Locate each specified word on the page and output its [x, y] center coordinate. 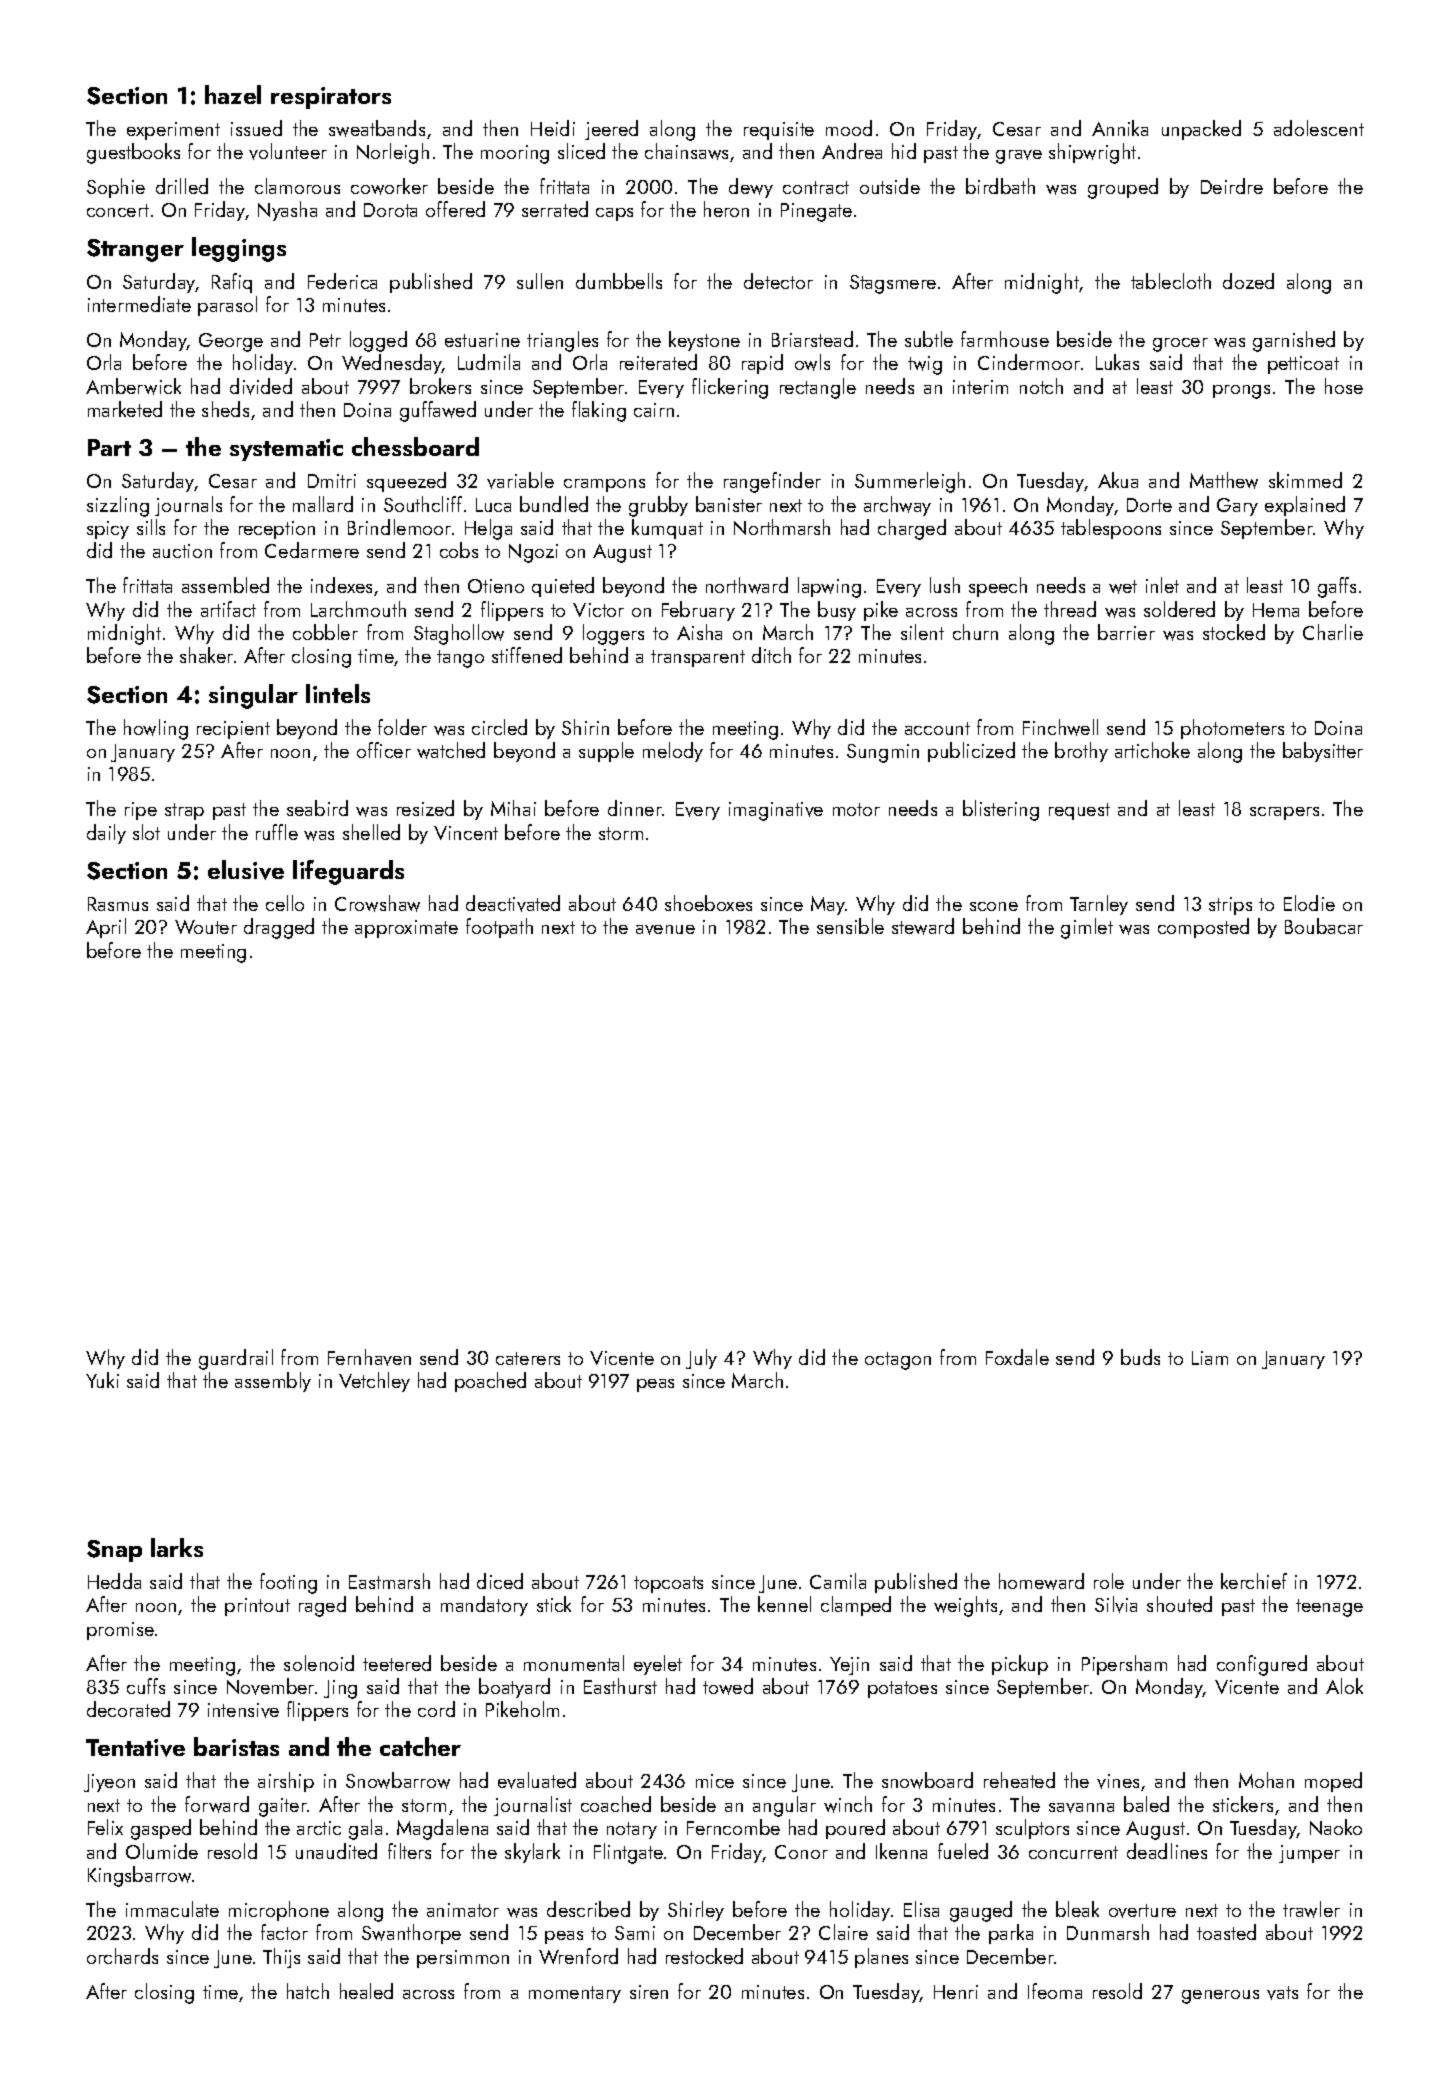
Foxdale [1017, 1357]
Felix [105, 1827]
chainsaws [686, 151]
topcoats [668, 1584]
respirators [331, 98]
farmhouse [1005, 339]
